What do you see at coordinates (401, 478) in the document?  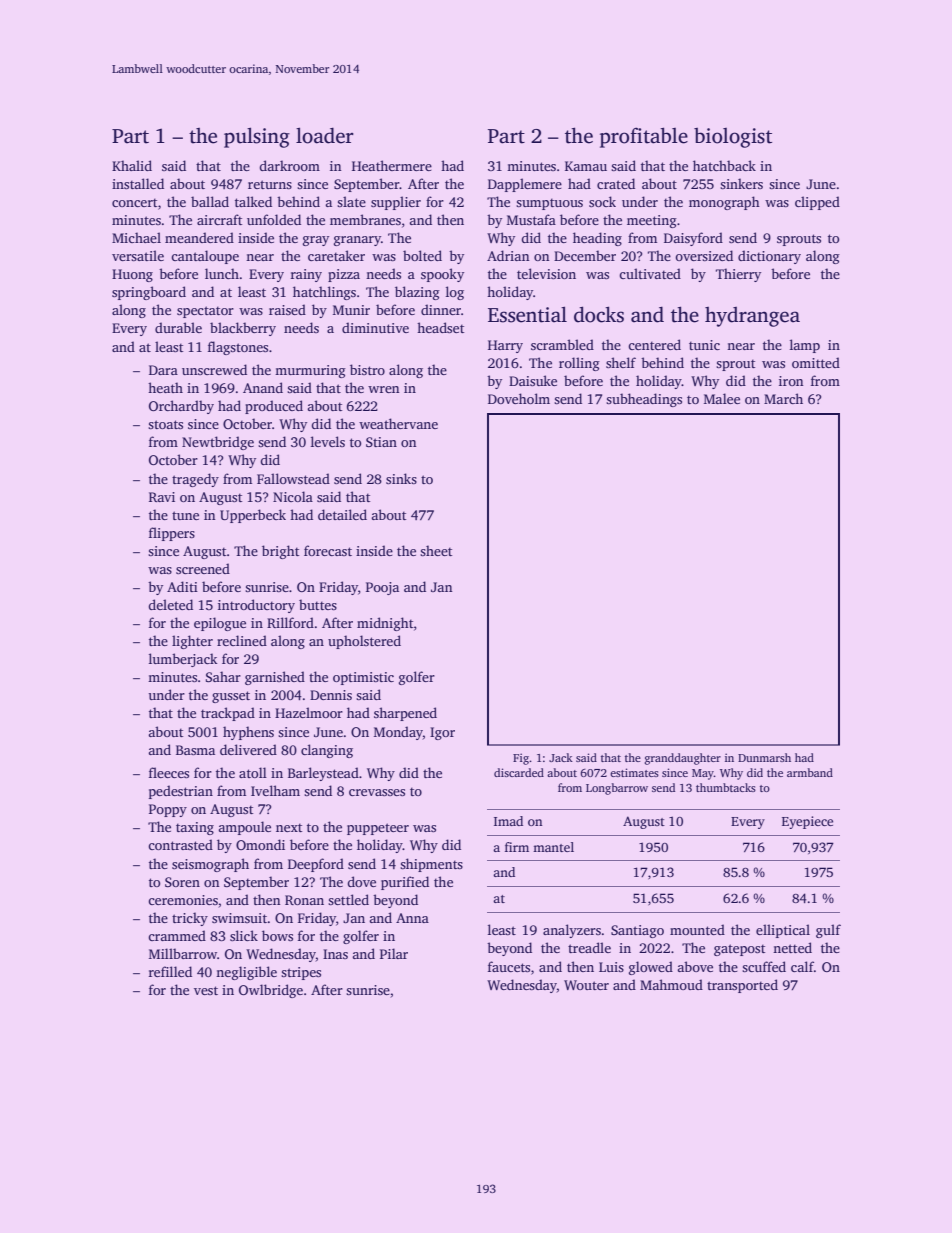 I see `sinks` at bounding box center [401, 478].
